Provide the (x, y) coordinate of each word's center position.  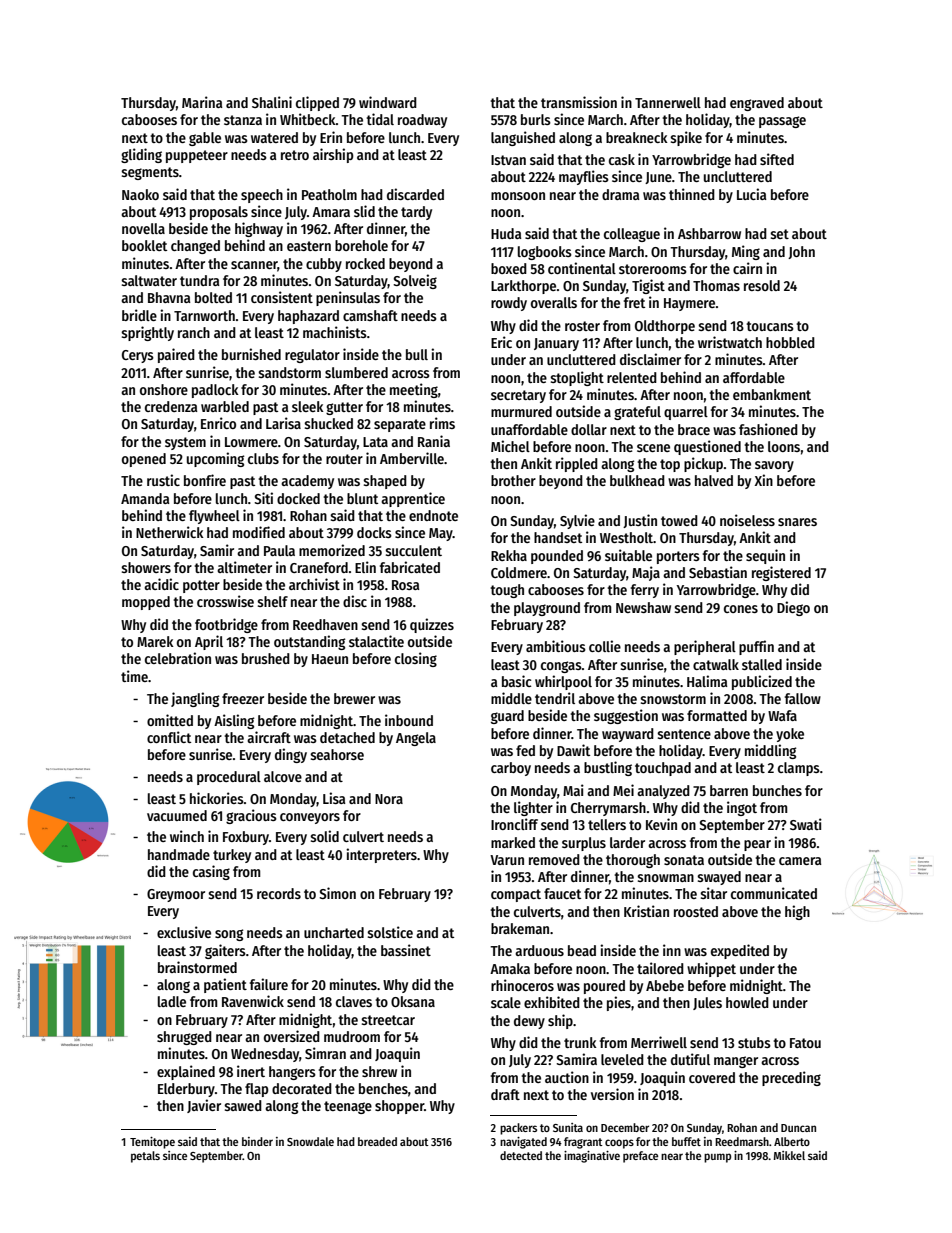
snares (797, 522)
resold (762, 285)
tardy (416, 213)
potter (201, 586)
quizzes (432, 625)
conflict (169, 737)
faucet (562, 893)
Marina (202, 102)
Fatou (805, 1043)
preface (640, 1157)
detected (521, 1155)
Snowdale (310, 1141)
